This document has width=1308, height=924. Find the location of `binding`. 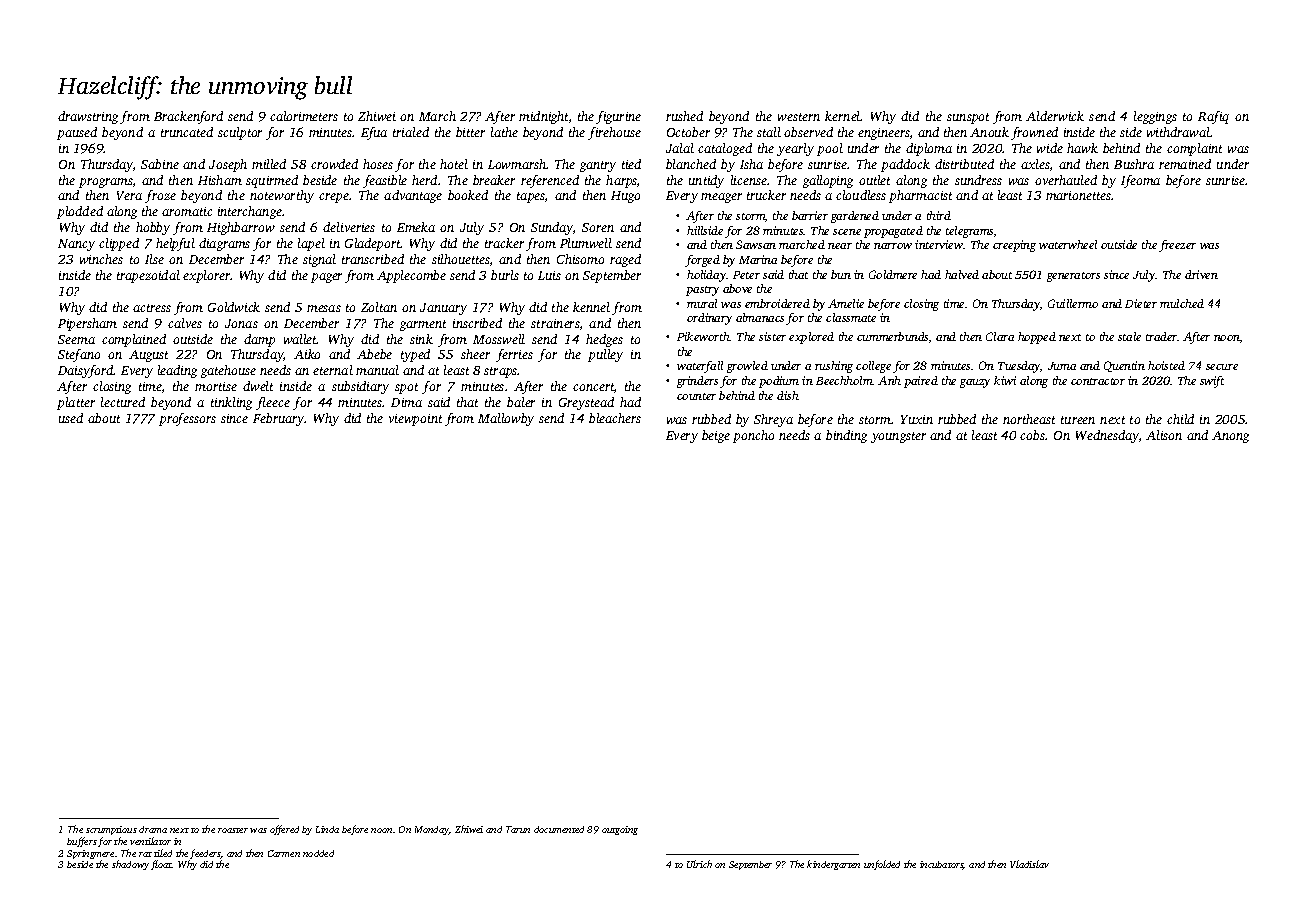

binding is located at coordinates (846, 436).
